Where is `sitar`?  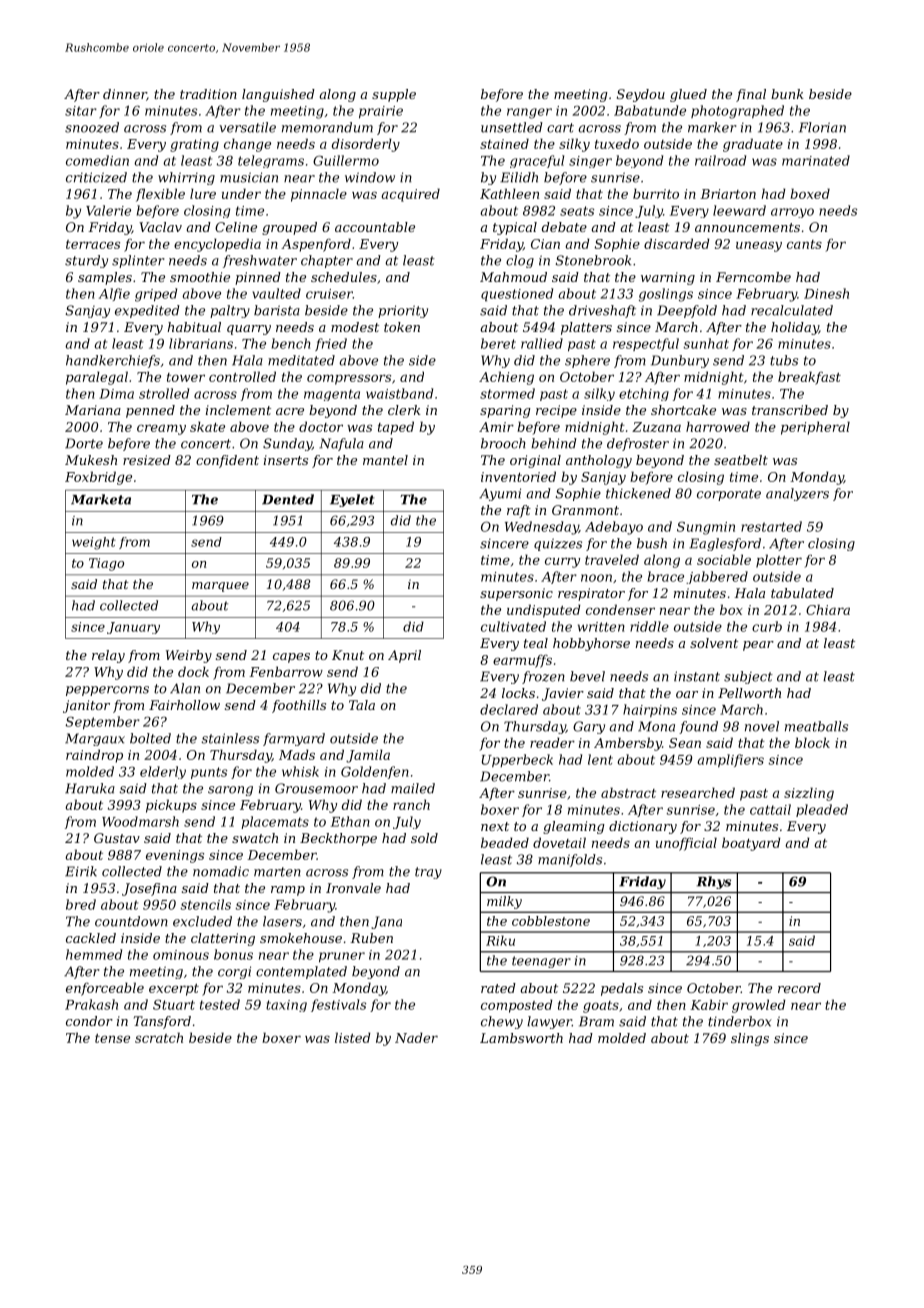 sitar is located at coordinates (81, 111).
